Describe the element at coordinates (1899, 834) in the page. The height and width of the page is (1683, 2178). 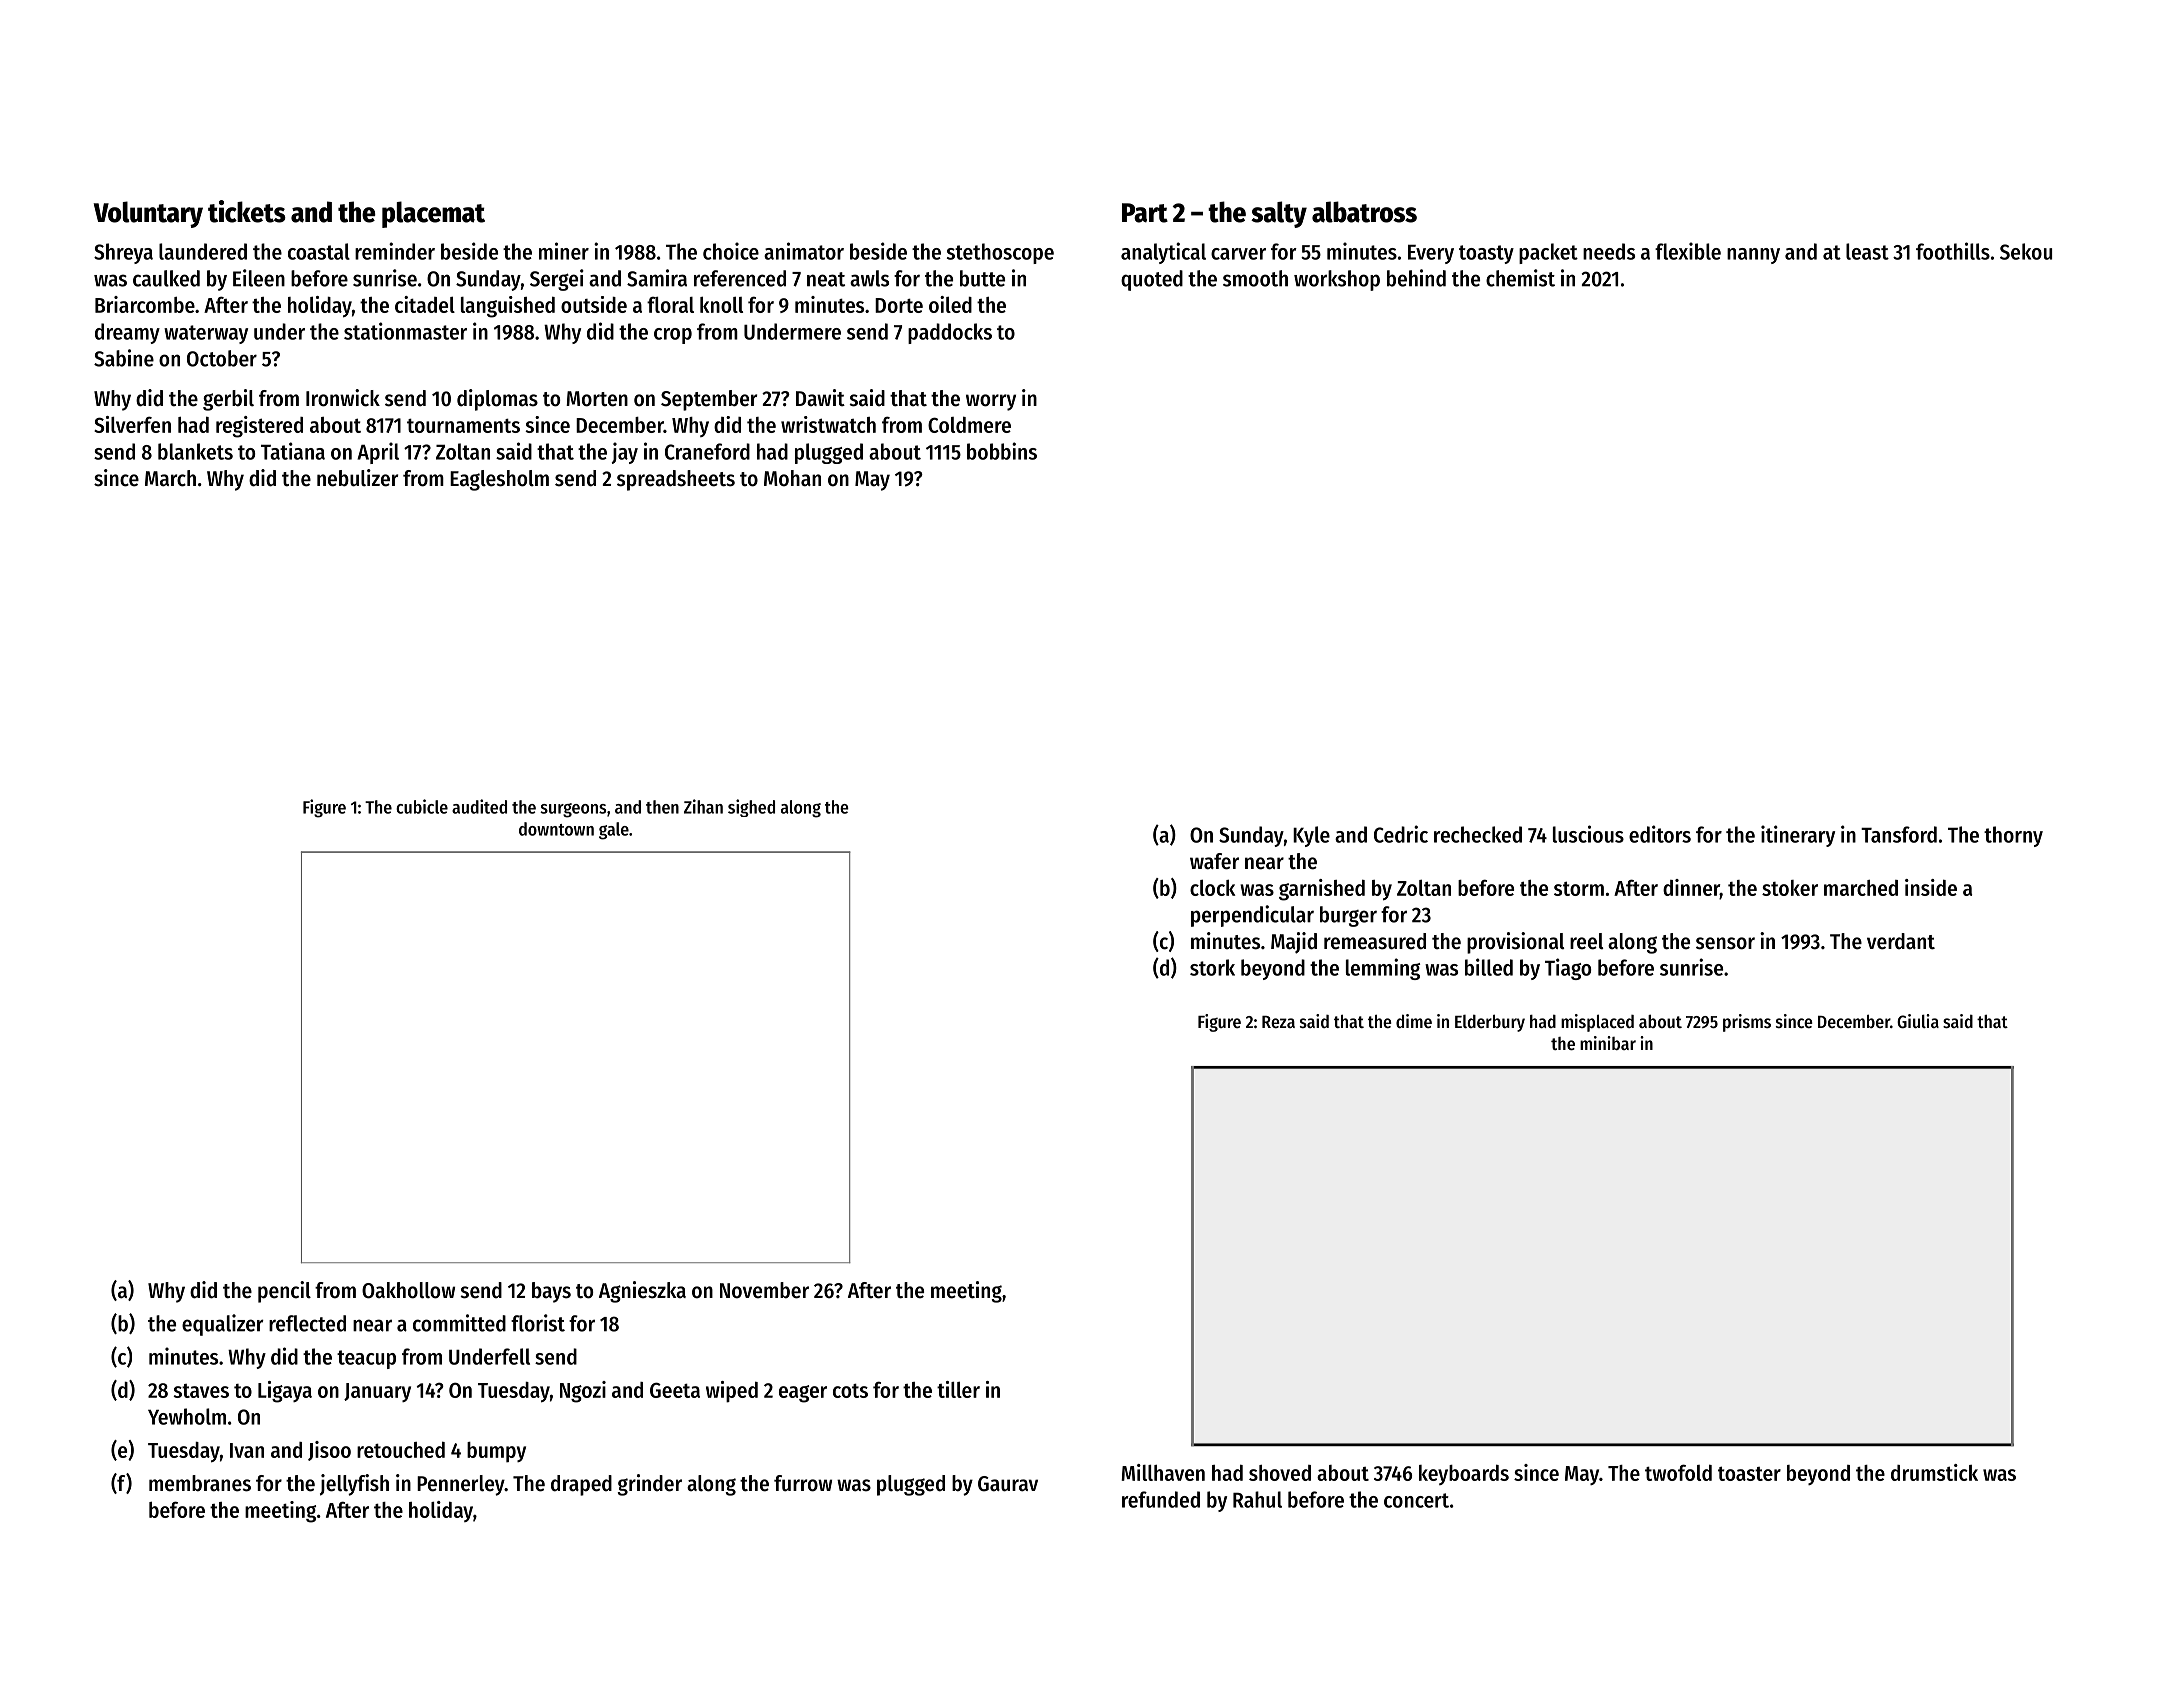
I see `Tansford` at that location.
